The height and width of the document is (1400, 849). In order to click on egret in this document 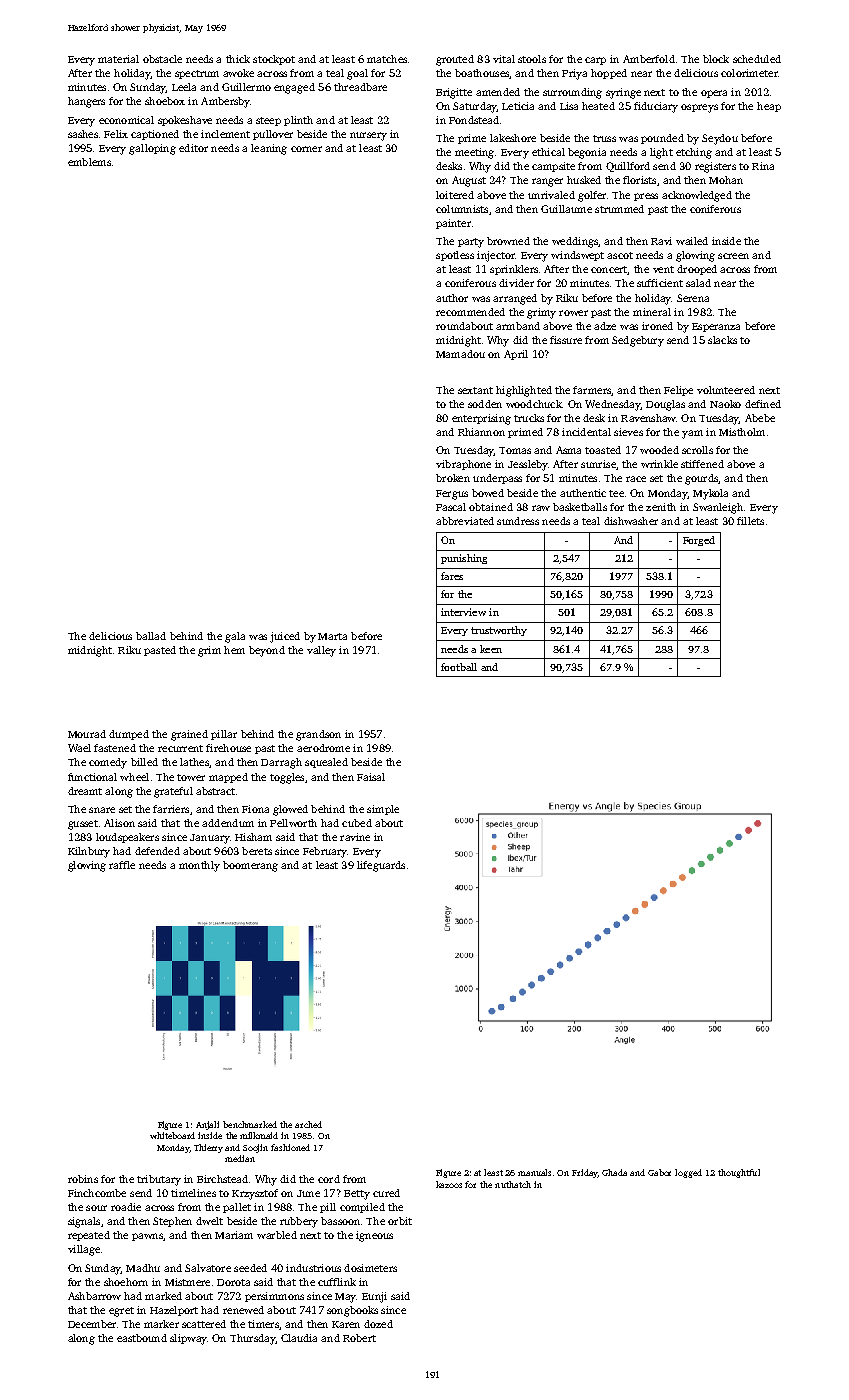, I will do `click(121, 1312)`.
